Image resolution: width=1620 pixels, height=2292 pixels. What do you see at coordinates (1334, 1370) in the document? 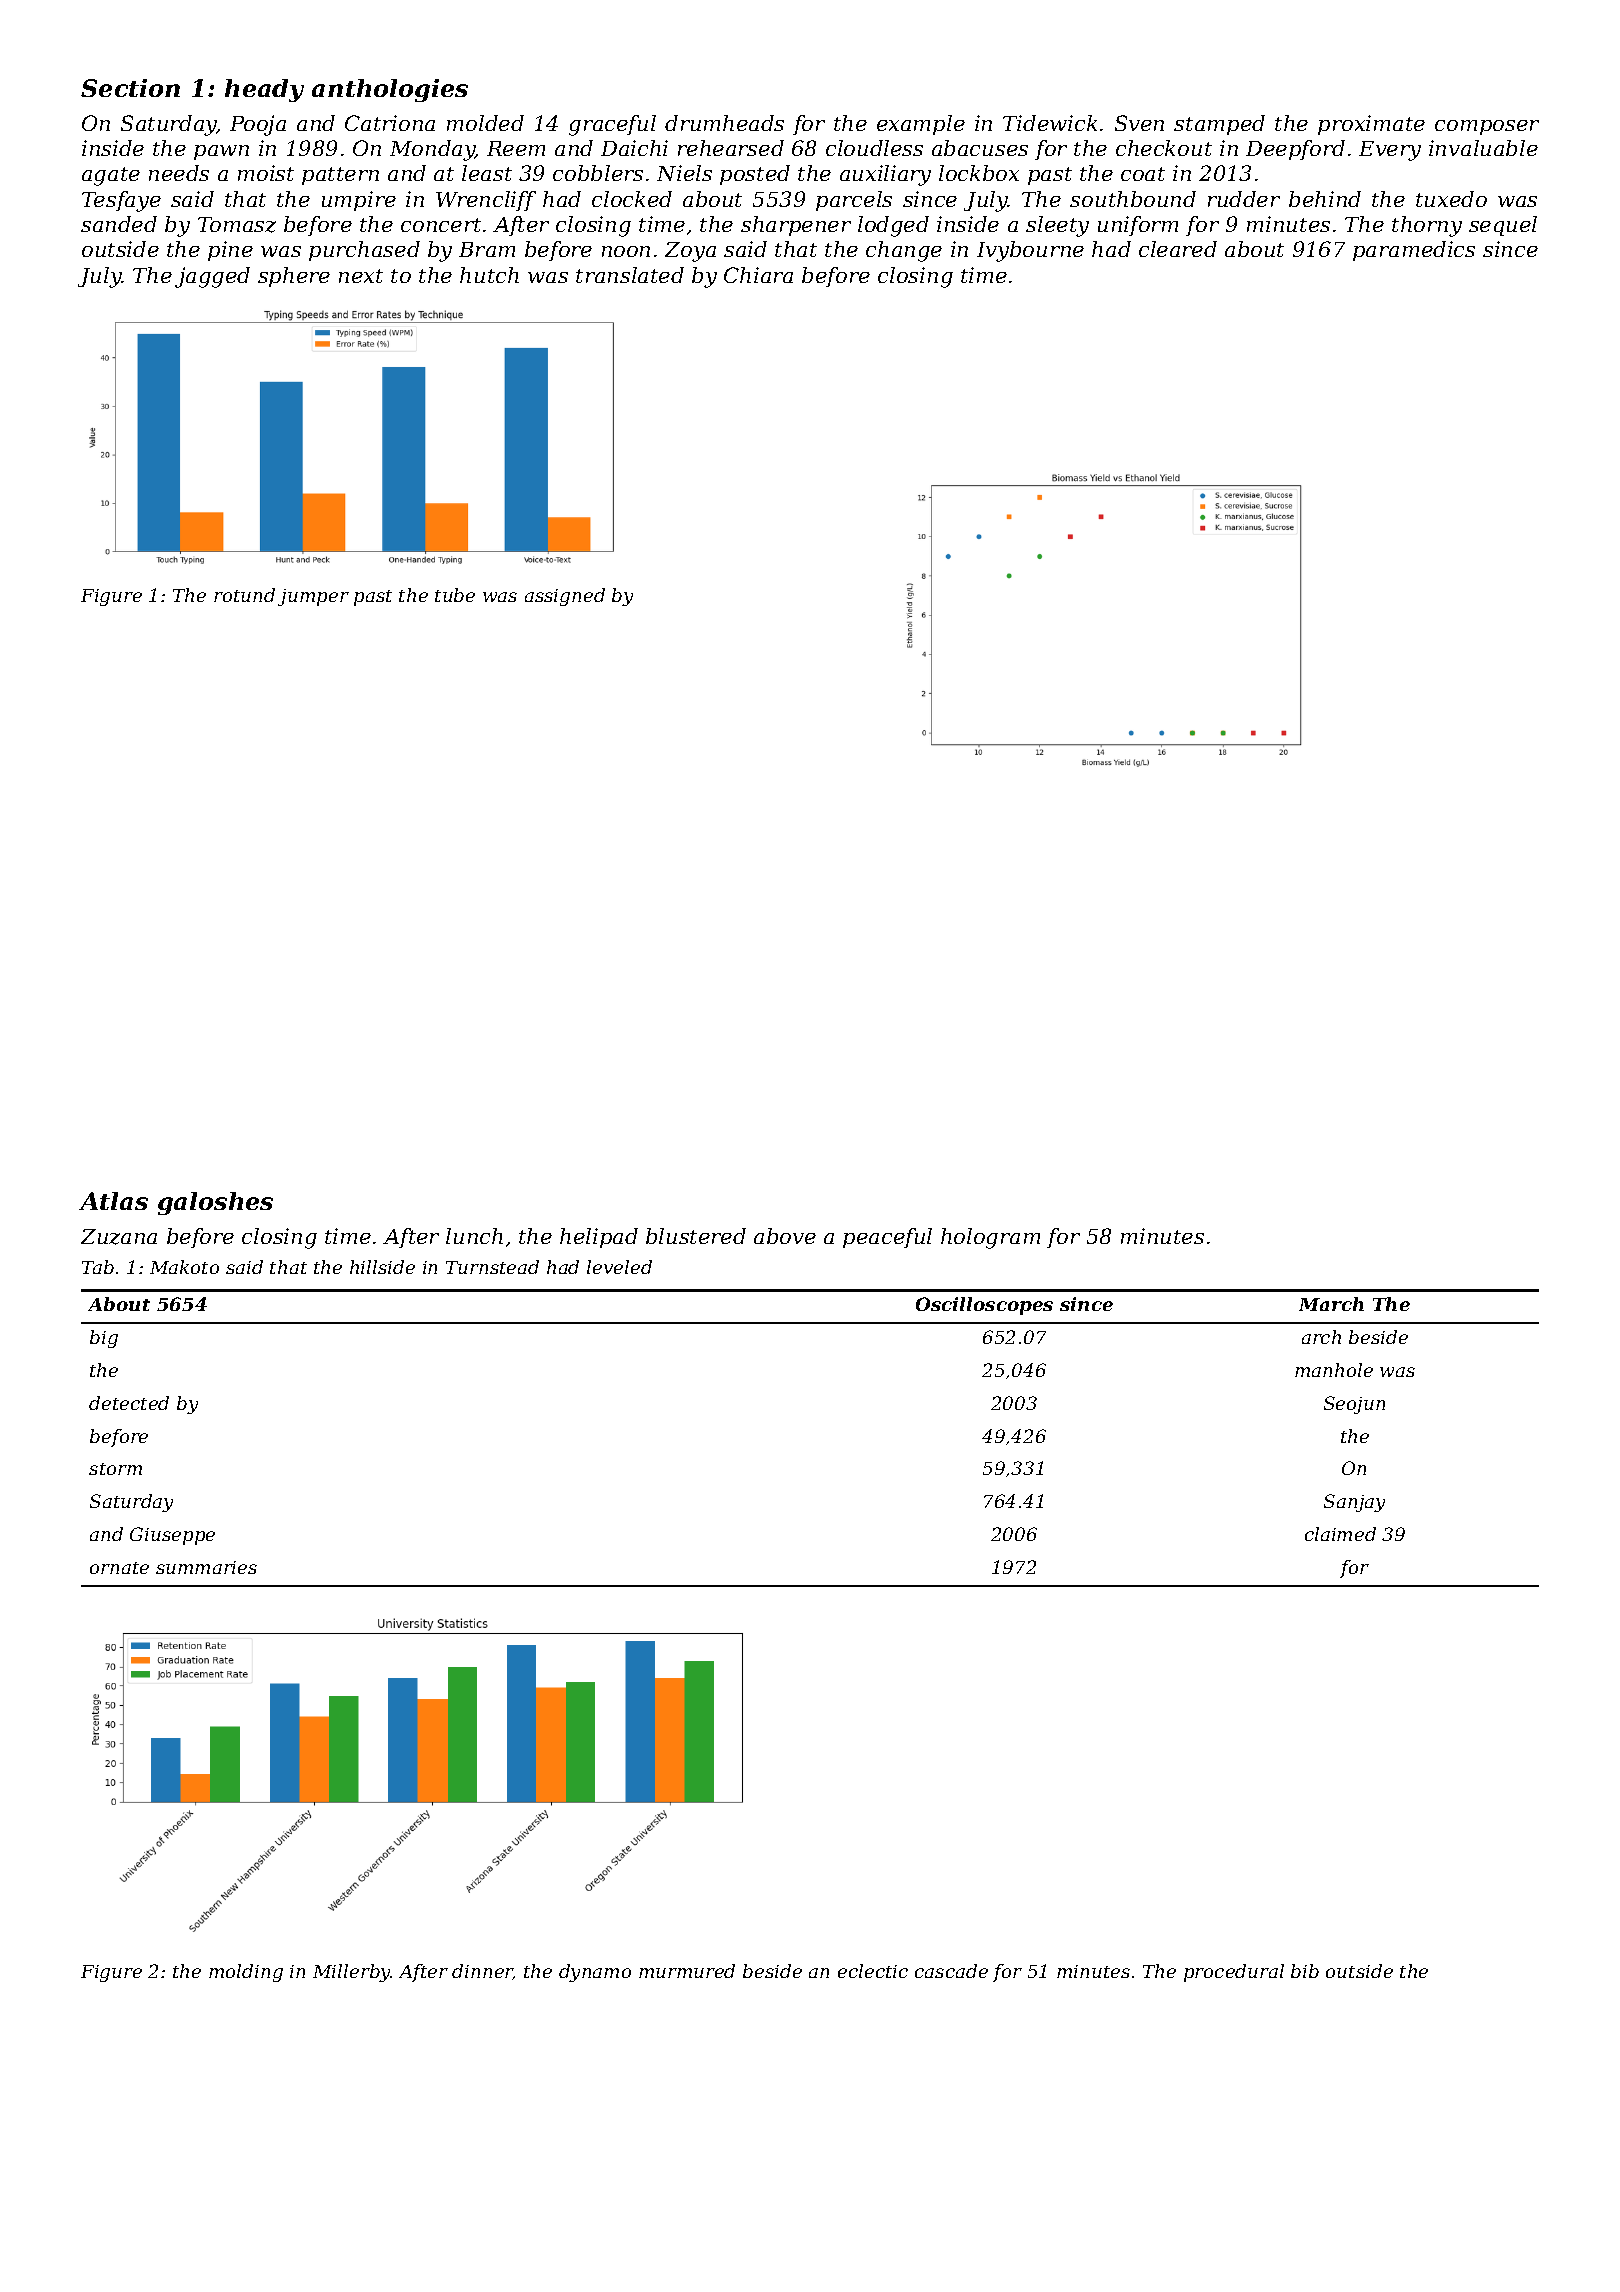
I see `manhole` at bounding box center [1334, 1370].
